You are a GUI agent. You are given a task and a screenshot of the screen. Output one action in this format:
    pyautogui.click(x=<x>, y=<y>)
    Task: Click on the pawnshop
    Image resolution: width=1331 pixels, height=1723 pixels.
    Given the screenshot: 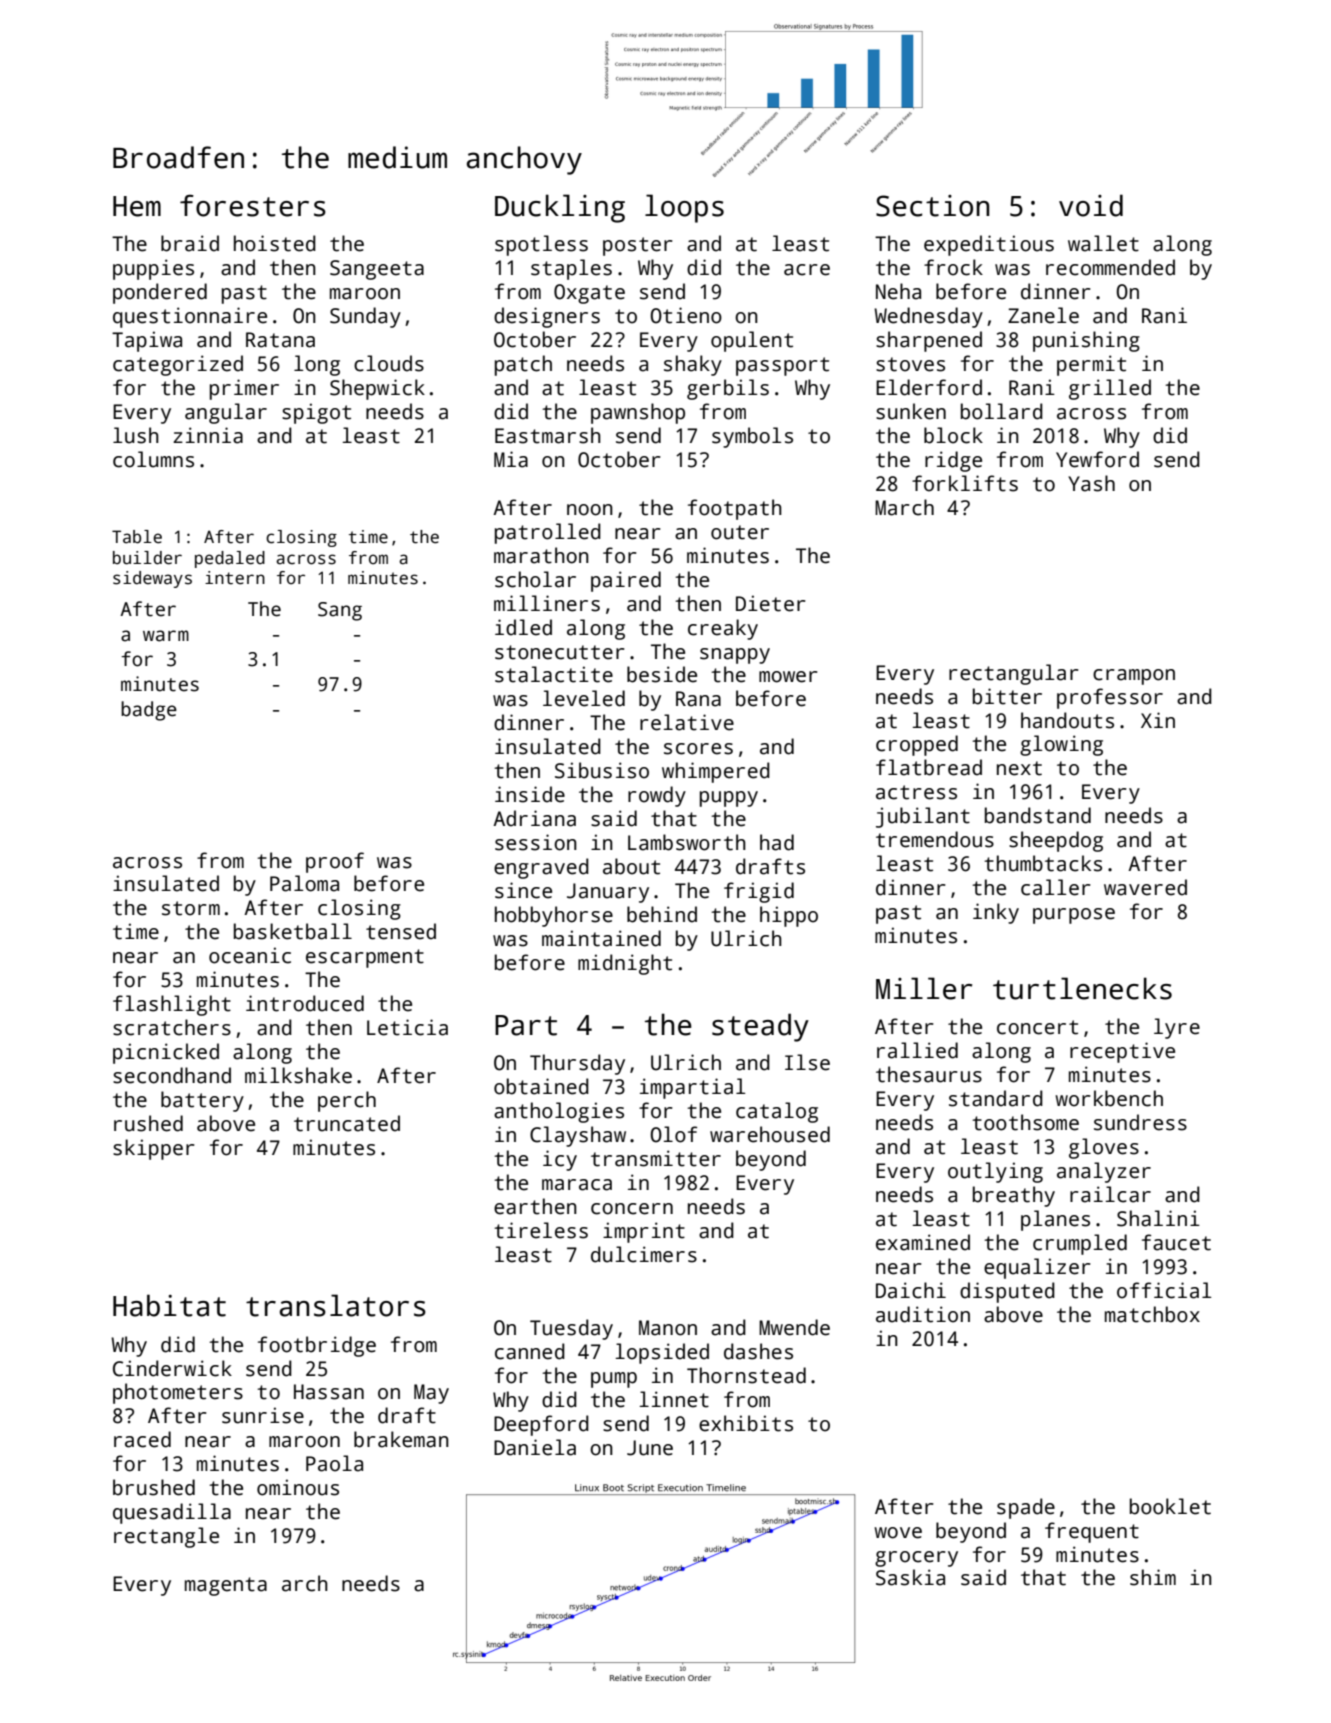 What is the action you would take?
    pyautogui.click(x=638, y=413)
